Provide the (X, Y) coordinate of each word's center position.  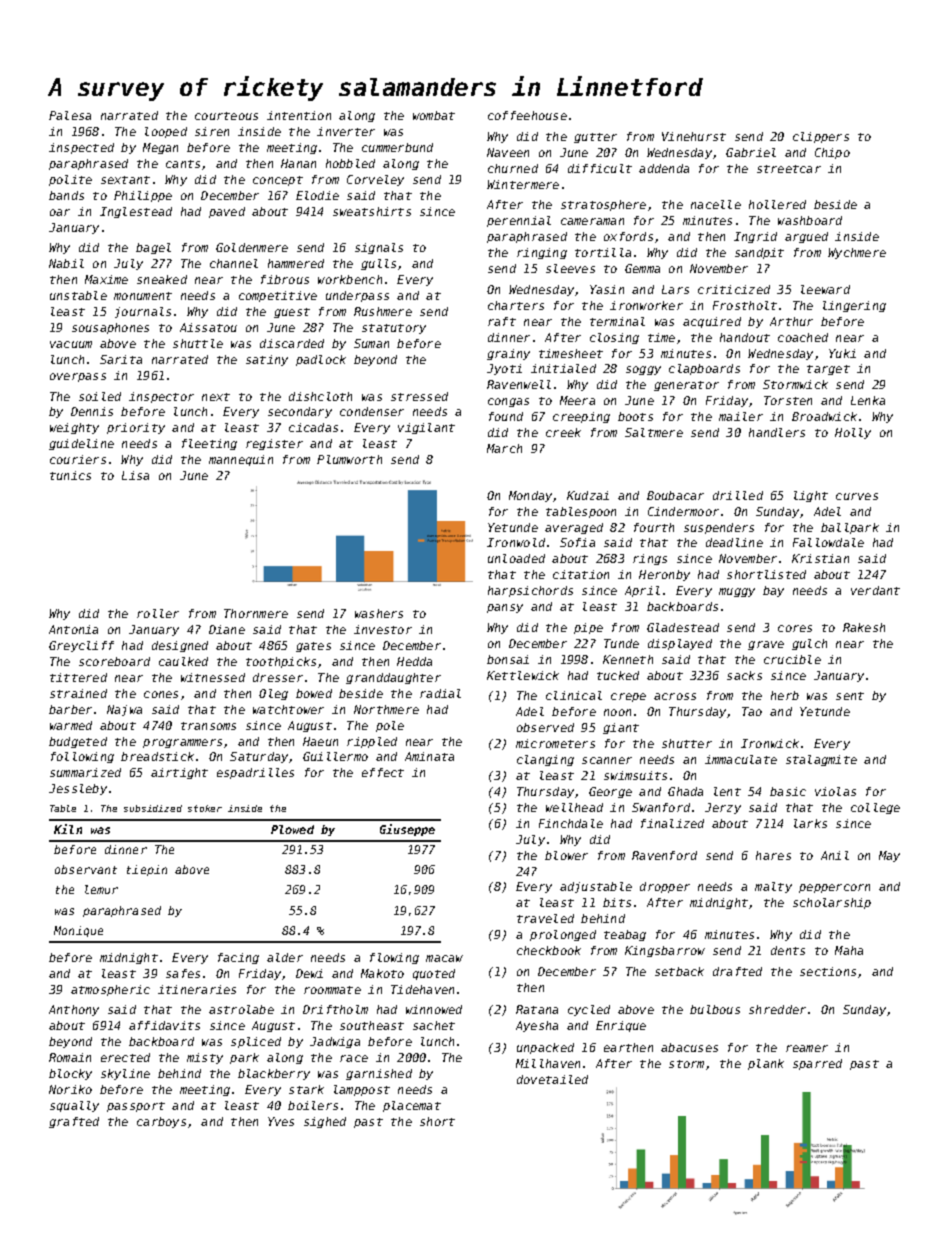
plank (766, 1064)
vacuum (71, 344)
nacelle (716, 204)
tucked (618, 675)
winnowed (434, 1009)
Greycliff (81, 646)
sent (850, 696)
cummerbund (397, 147)
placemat (412, 1106)
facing (238, 958)
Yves (281, 1121)
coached (803, 337)
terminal (617, 321)
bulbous (715, 1009)
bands (66, 195)
